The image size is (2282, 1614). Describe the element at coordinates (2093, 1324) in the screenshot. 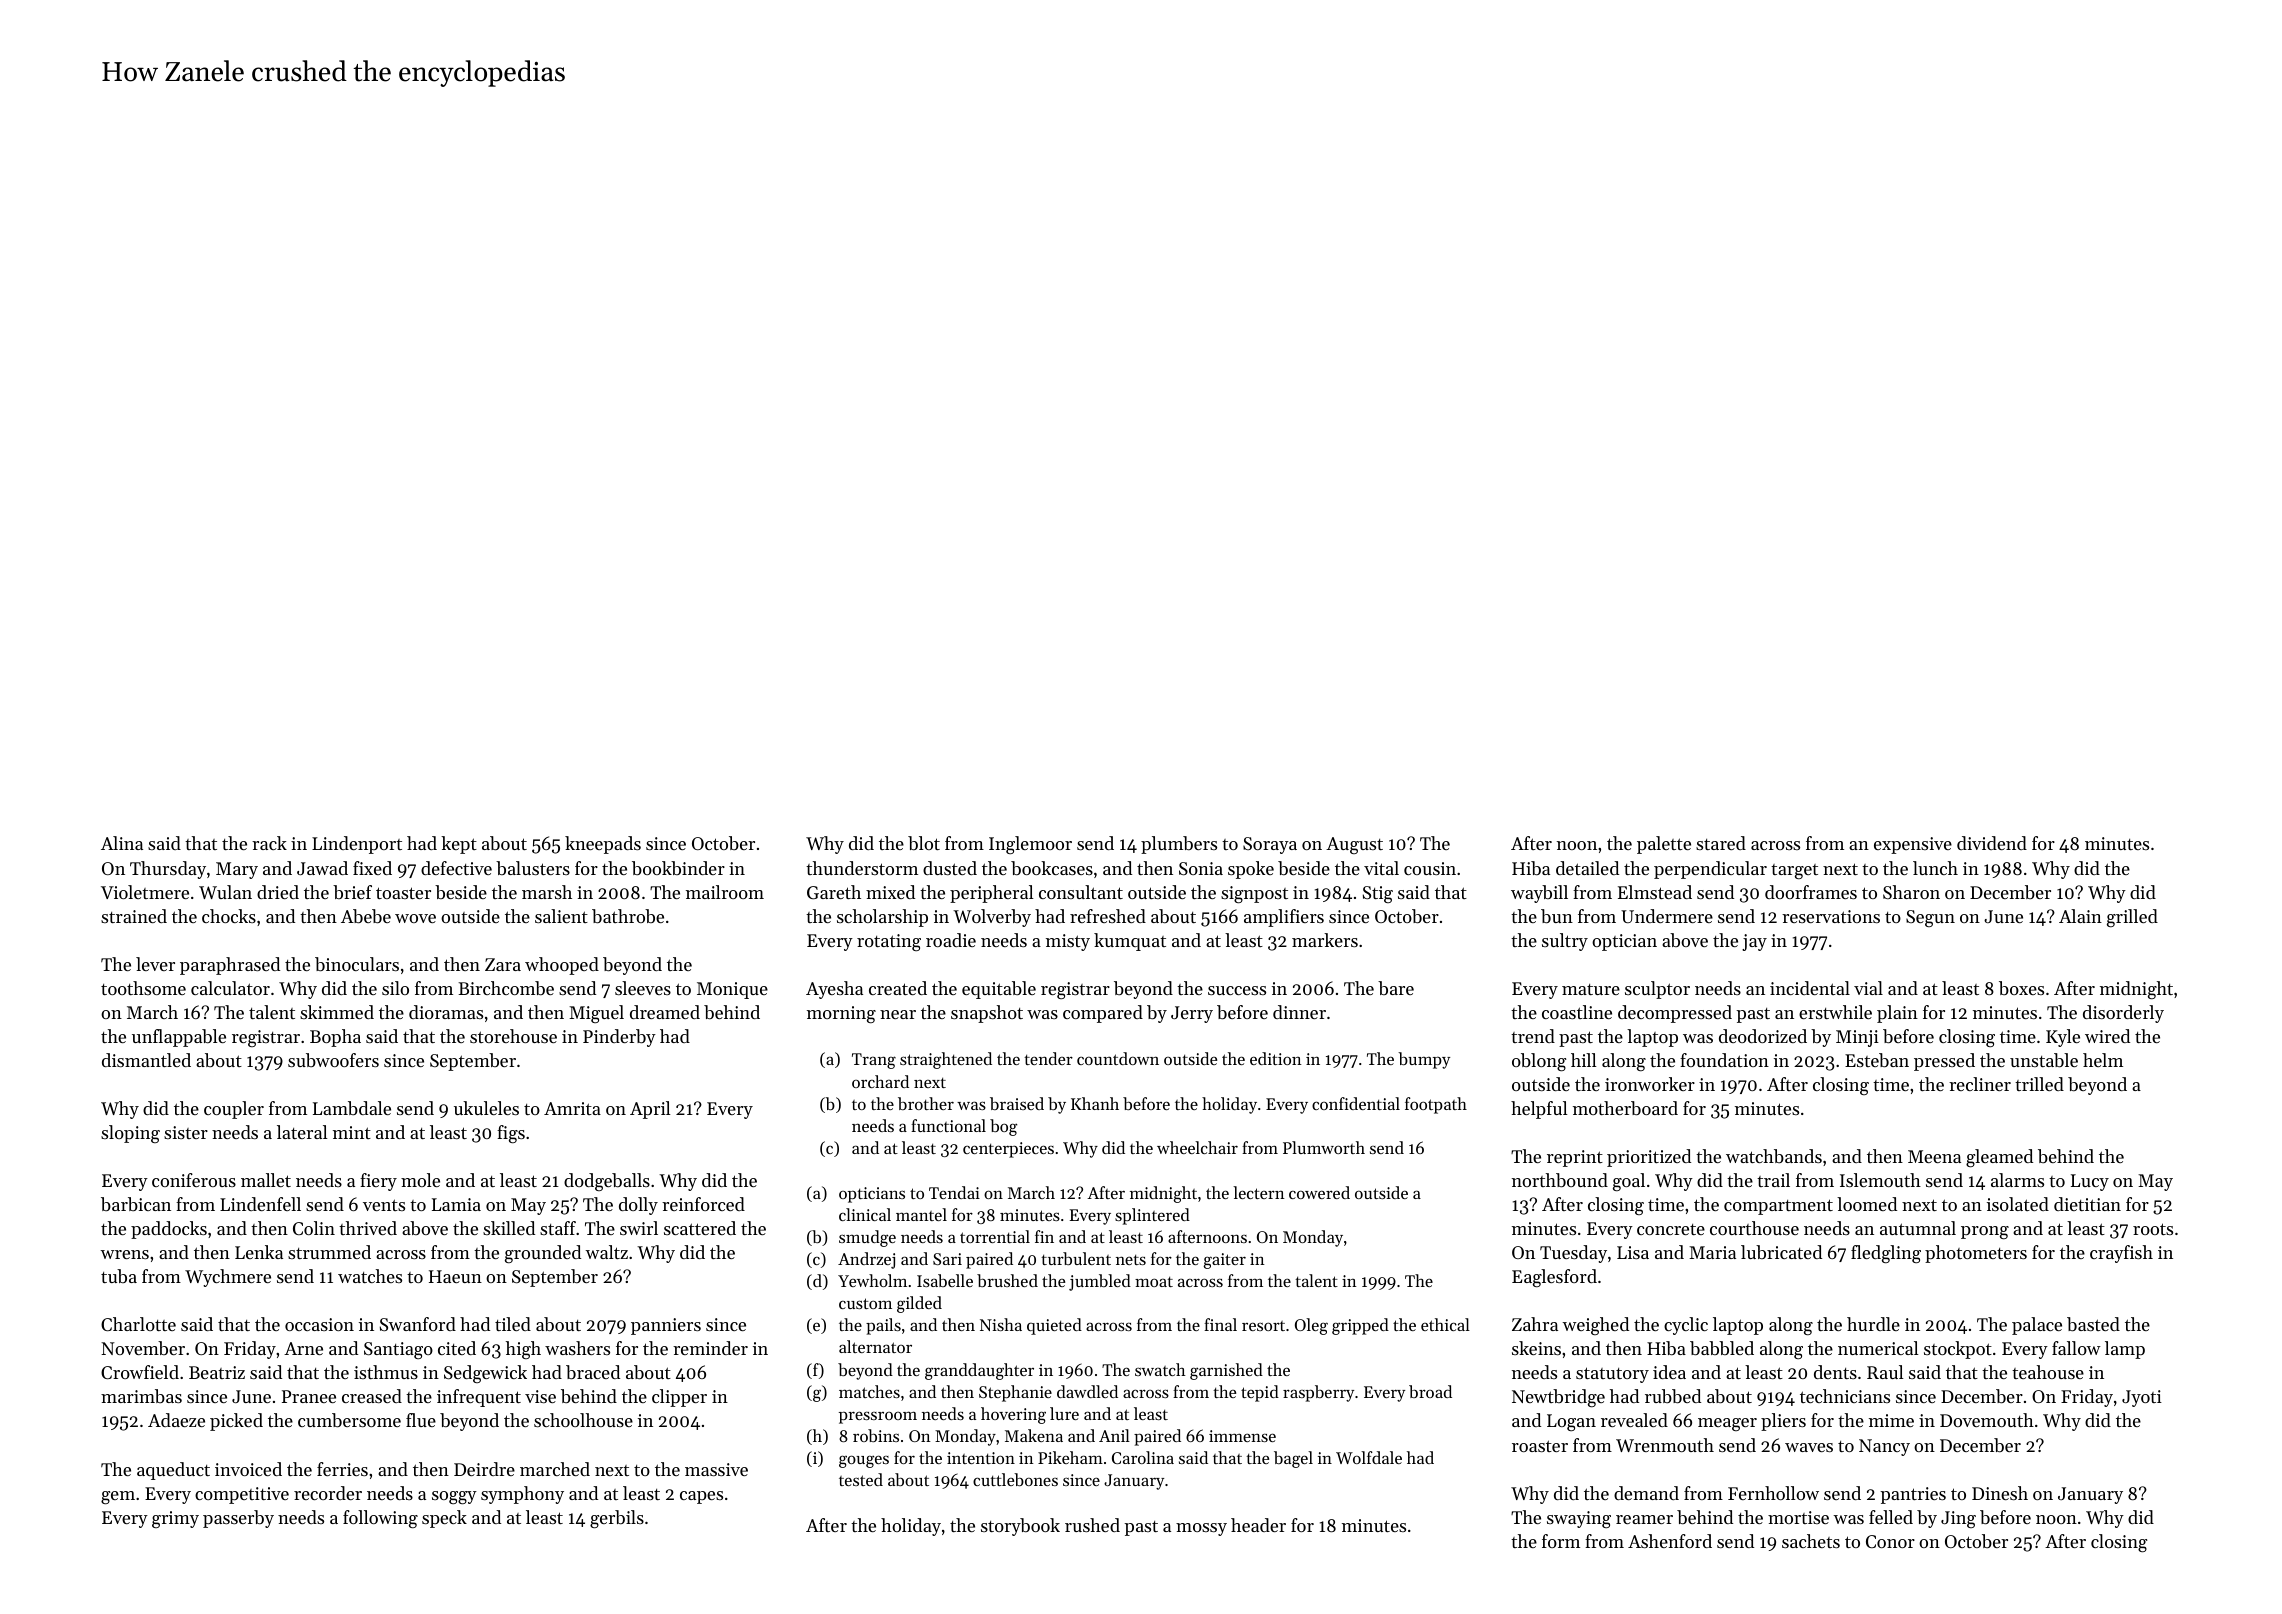

I see `basted` at that location.
